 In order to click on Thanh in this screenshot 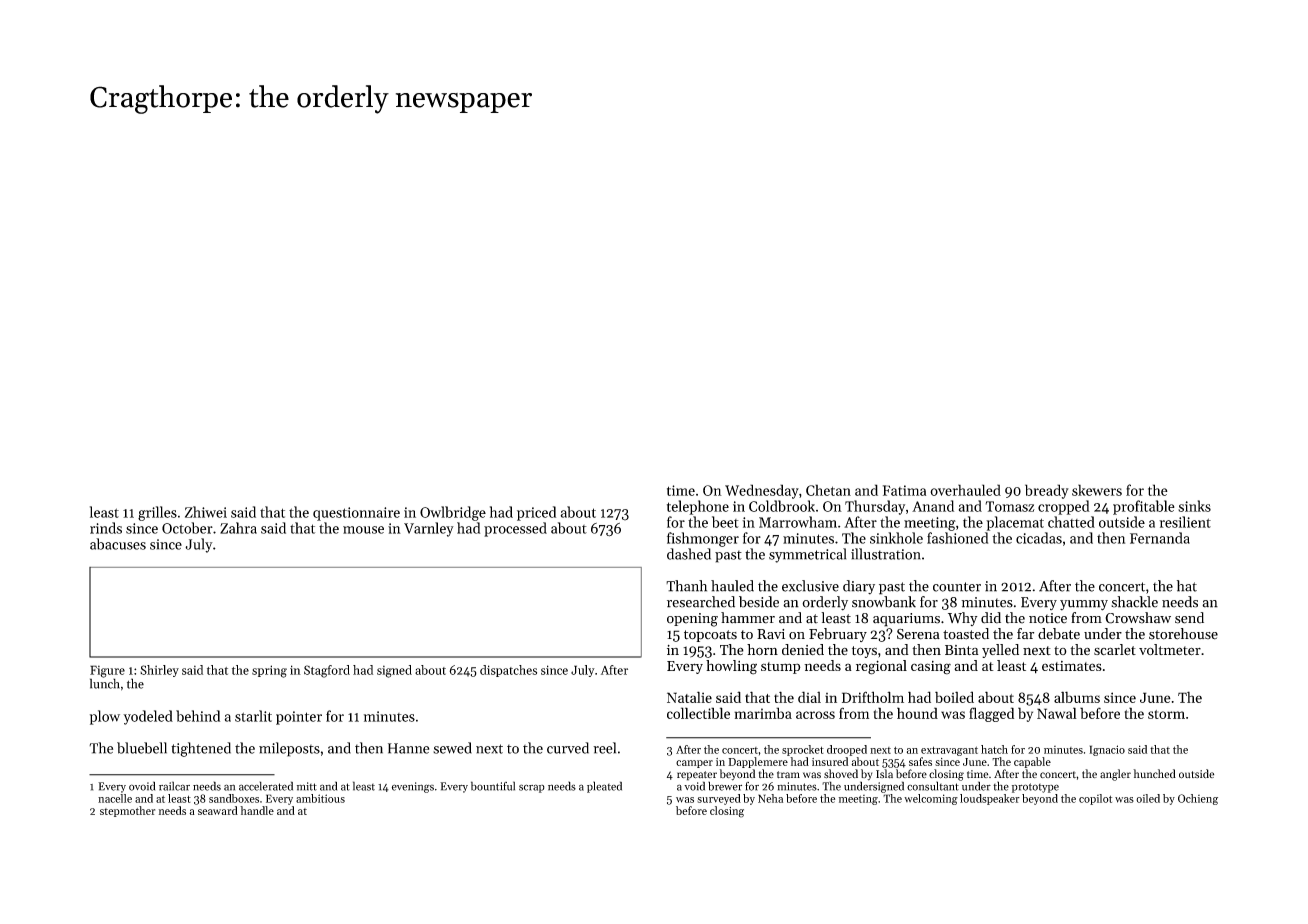, I will do `click(686, 586)`.
